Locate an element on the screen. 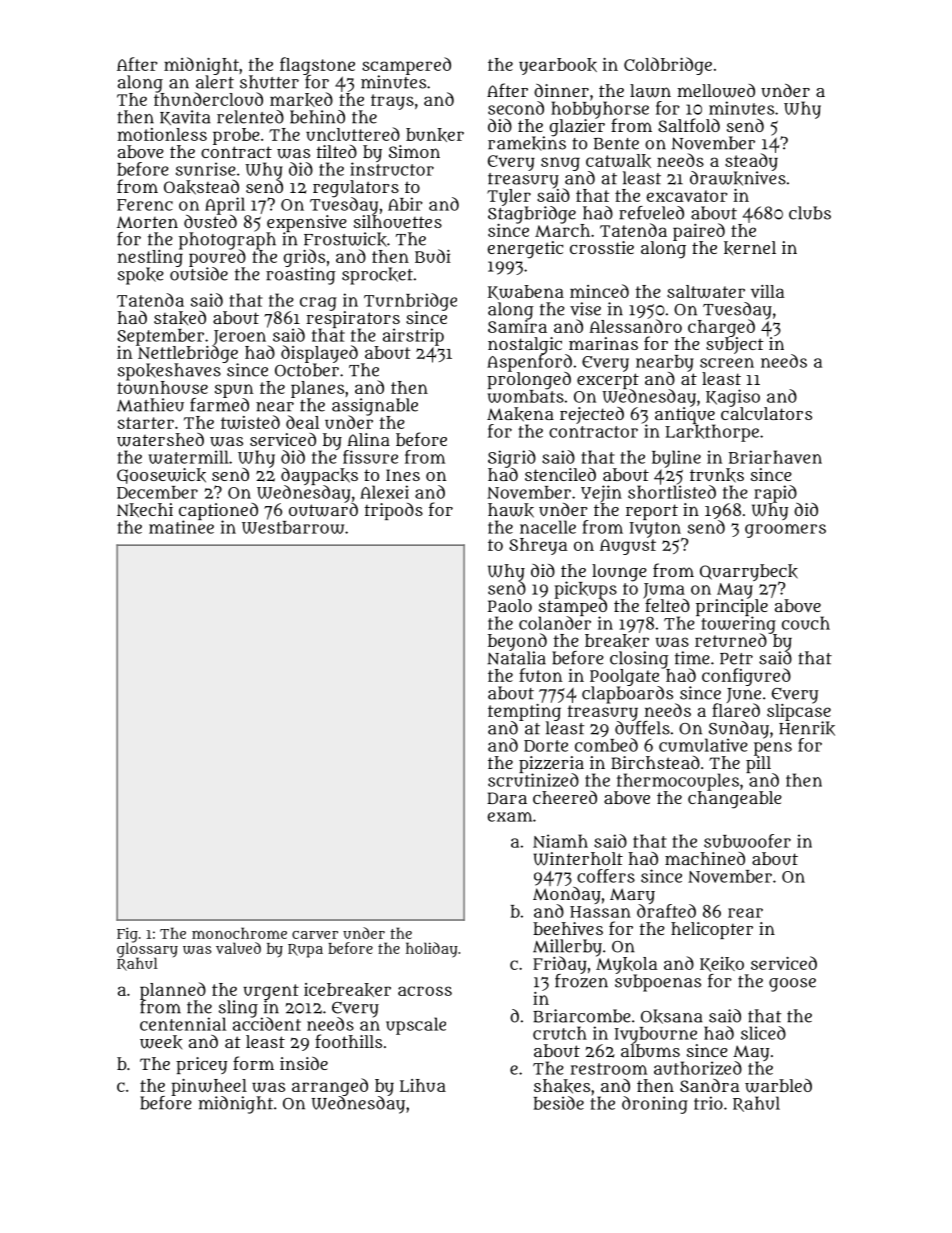  Nkechi is located at coordinates (145, 510).
